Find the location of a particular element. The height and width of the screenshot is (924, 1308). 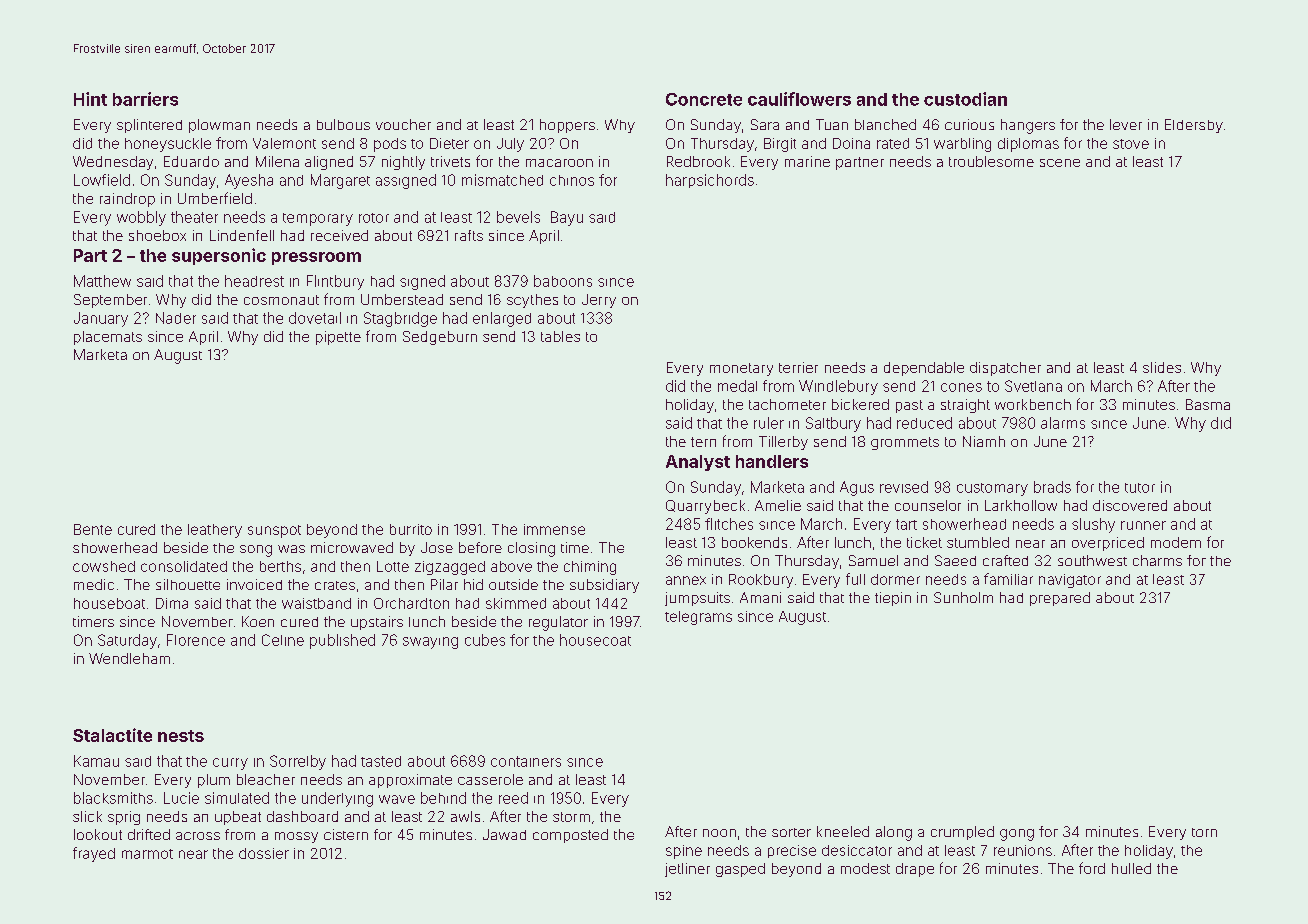

dependable is located at coordinates (924, 369).
